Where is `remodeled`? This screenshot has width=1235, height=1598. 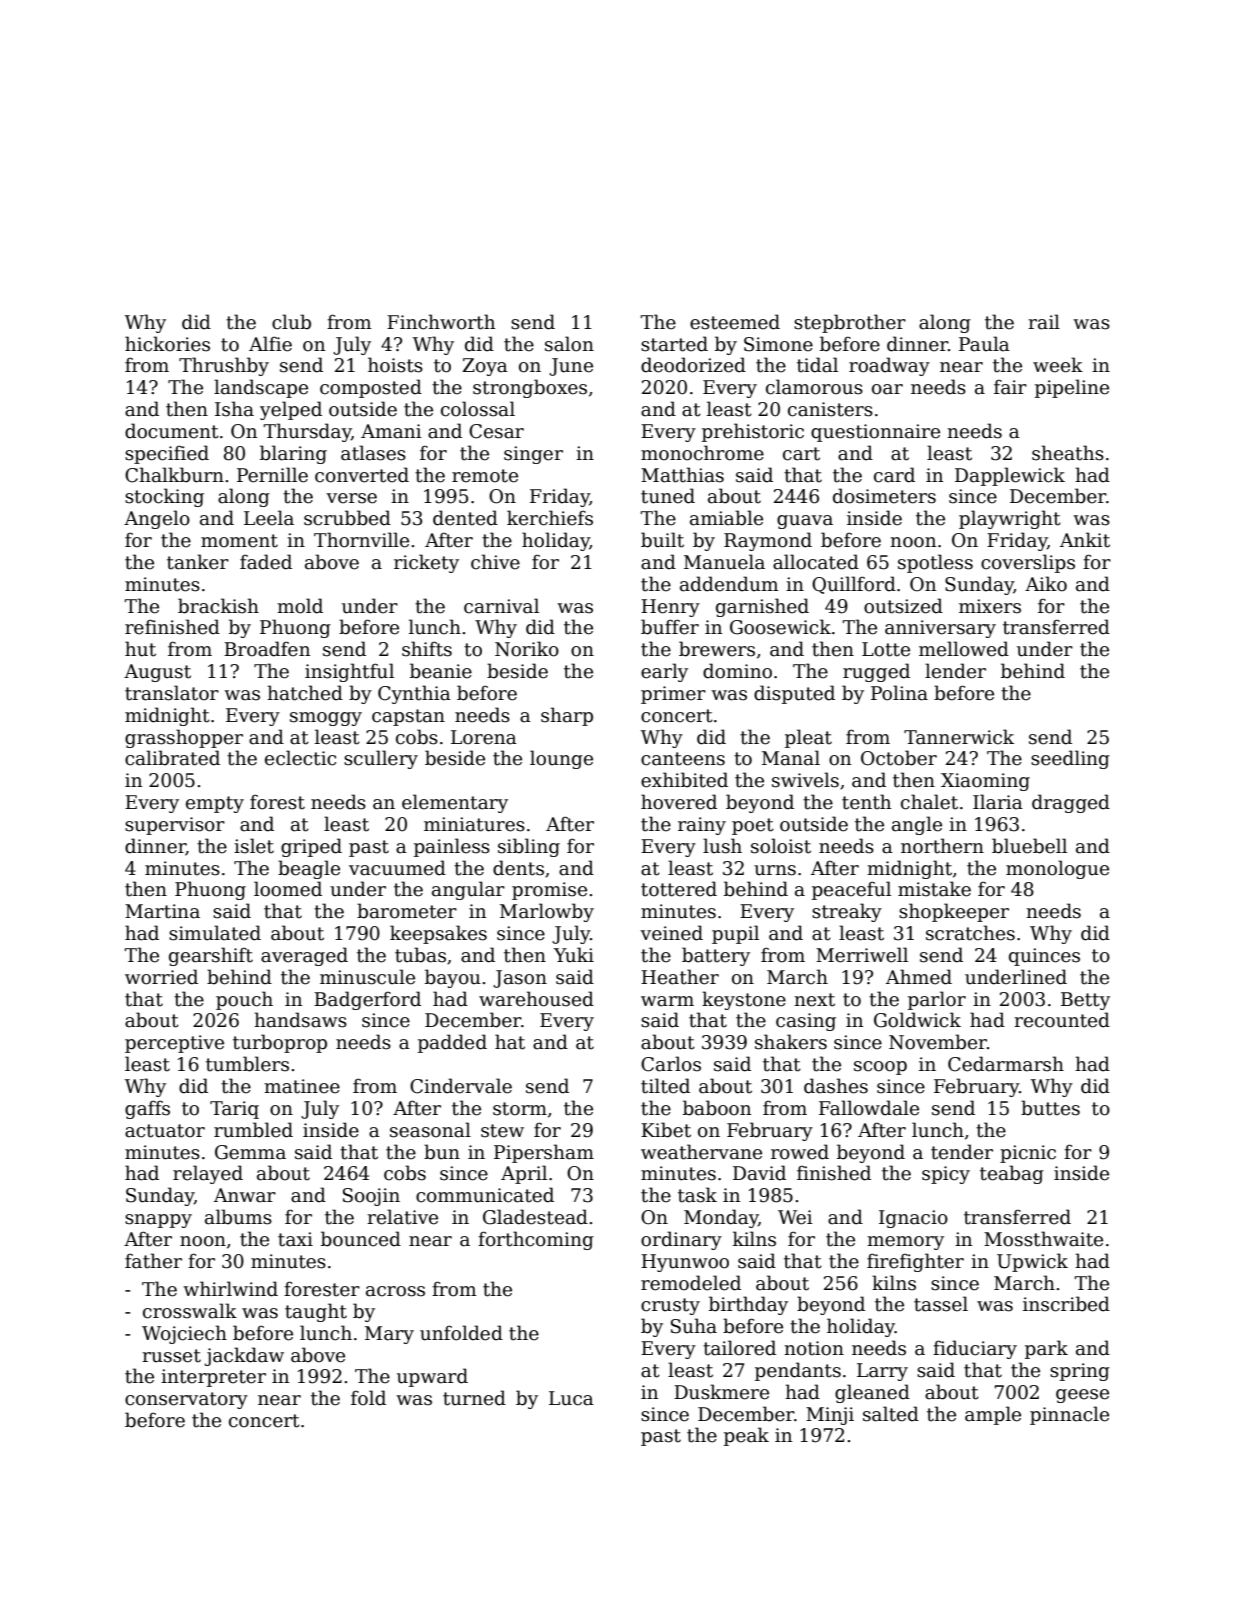
remodeled is located at coordinates (691, 1283).
